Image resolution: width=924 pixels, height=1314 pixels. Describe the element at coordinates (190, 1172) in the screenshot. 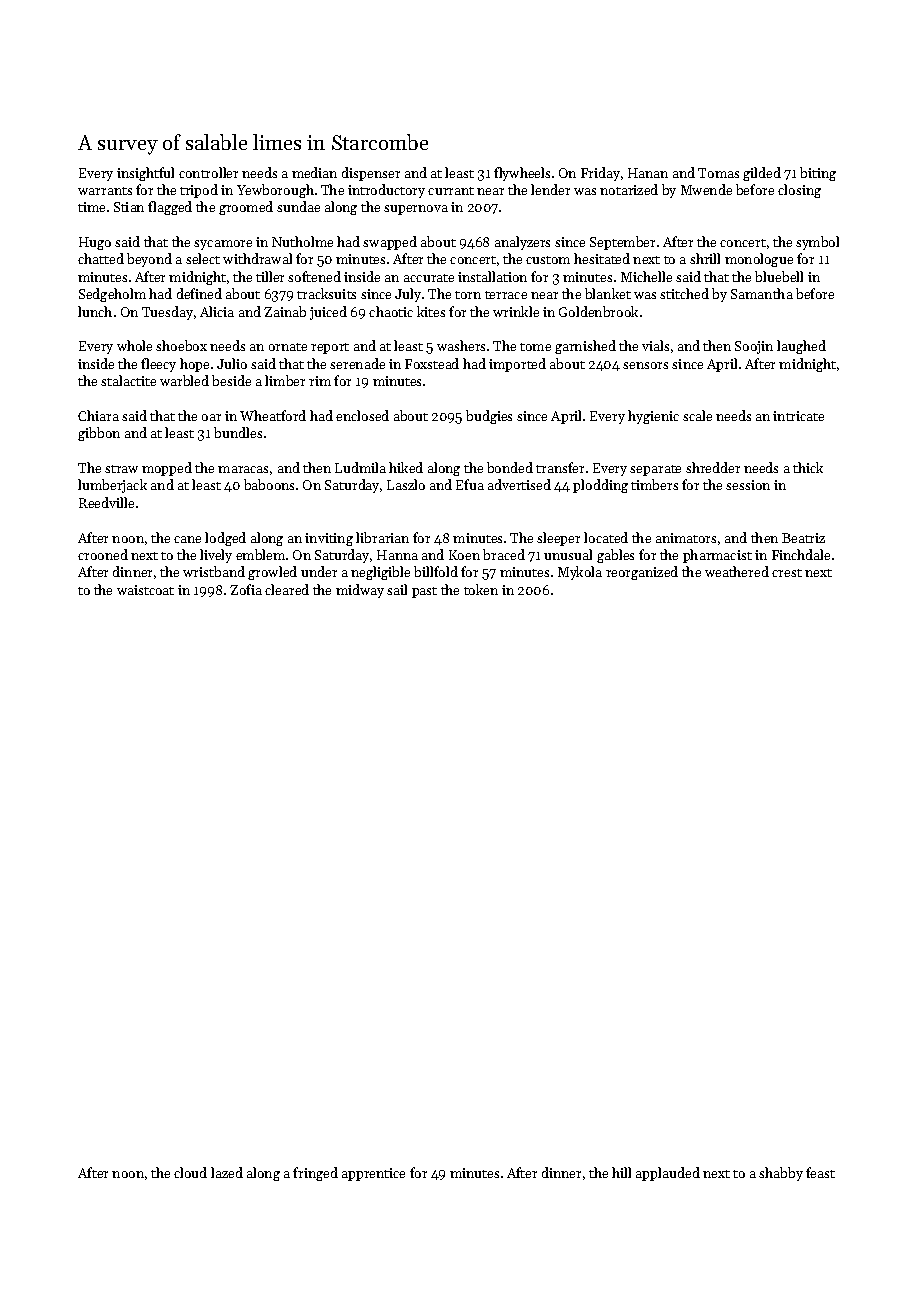

I see `cloud` at that location.
